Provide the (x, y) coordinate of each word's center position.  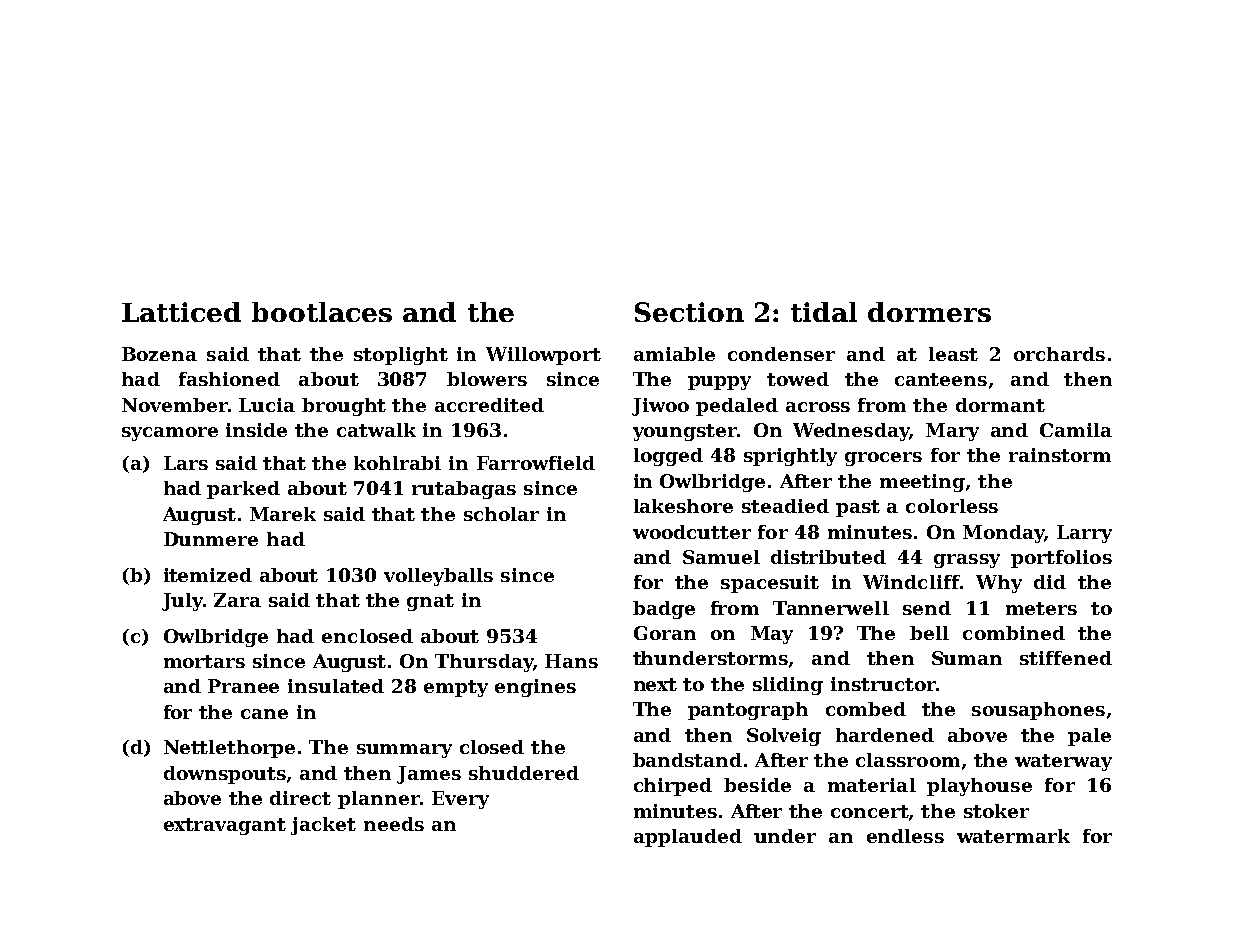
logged (668, 457)
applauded (688, 838)
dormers (929, 312)
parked (243, 490)
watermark (1013, 836)
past (858, 508)
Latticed (181, 312)
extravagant (225, 826)
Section (689, 312)
